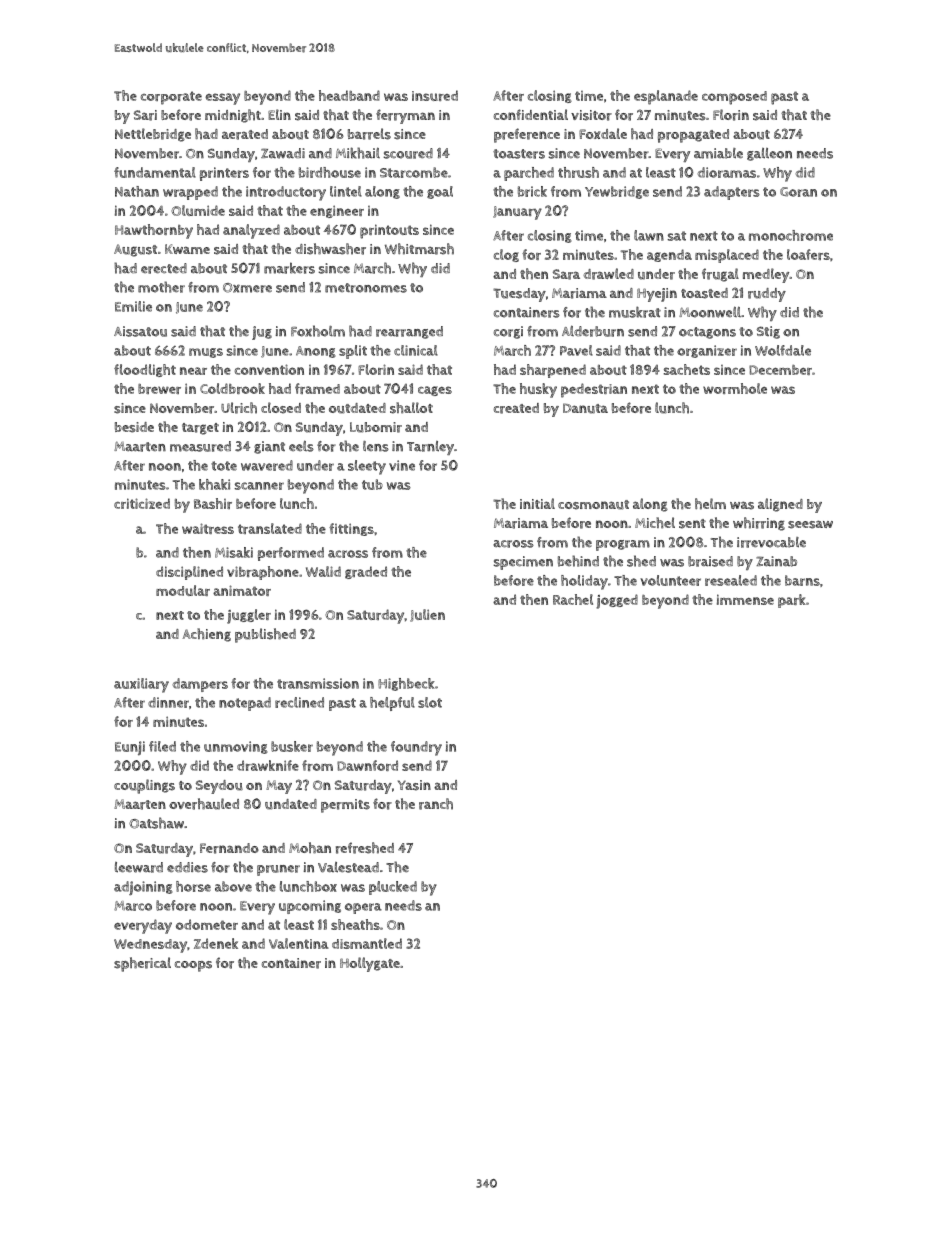 Image resolution: width=952 pixels, height=1233 pixels. I want to click on slot, so click(430, 702).
